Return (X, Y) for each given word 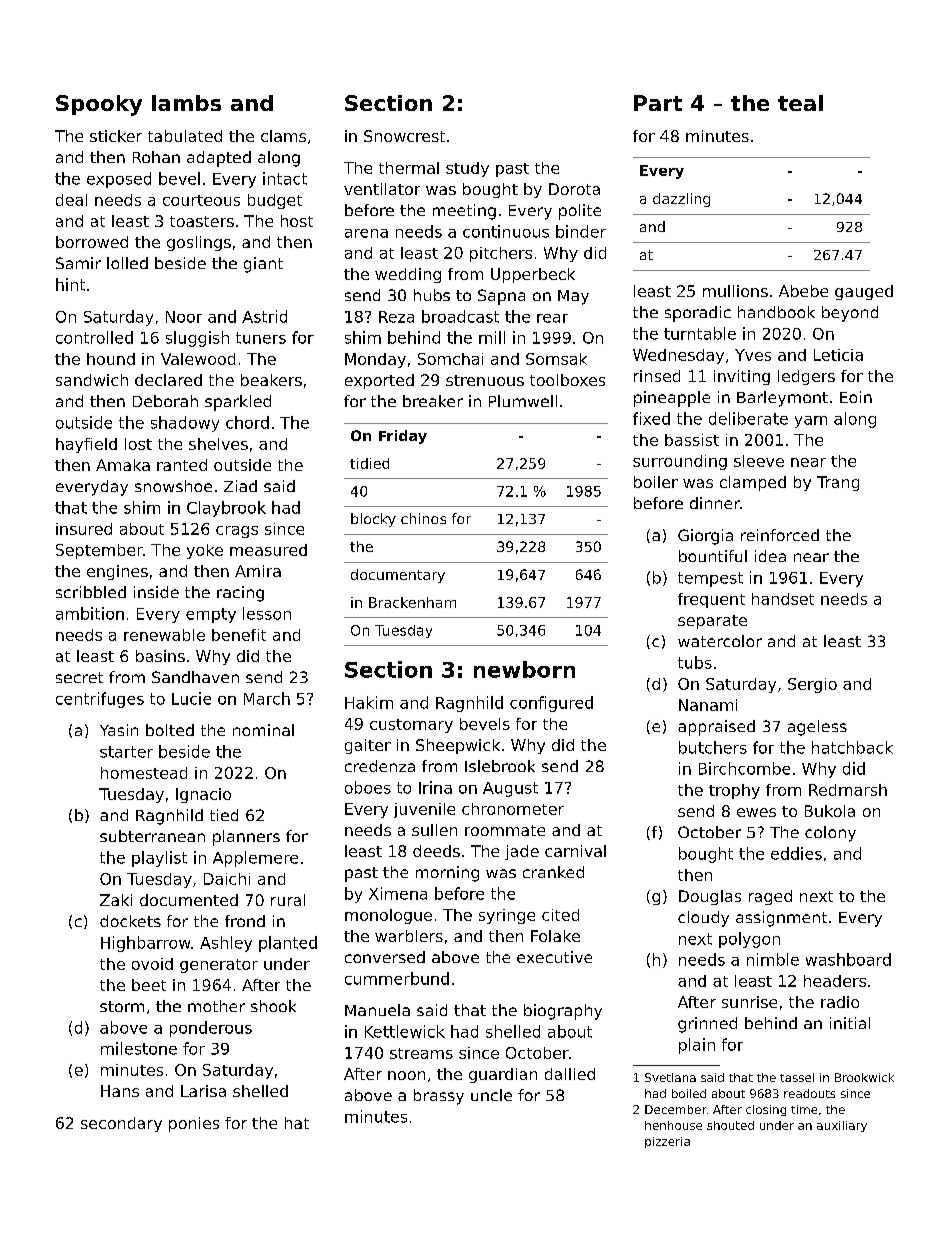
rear (552, 318)
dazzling (681, 200)
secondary (121, 1124)
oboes (368, 787)
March (267, 698)
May (573, 297)
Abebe (803, 291)
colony (830, 834)
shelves (218, 444)
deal (71, 200)
